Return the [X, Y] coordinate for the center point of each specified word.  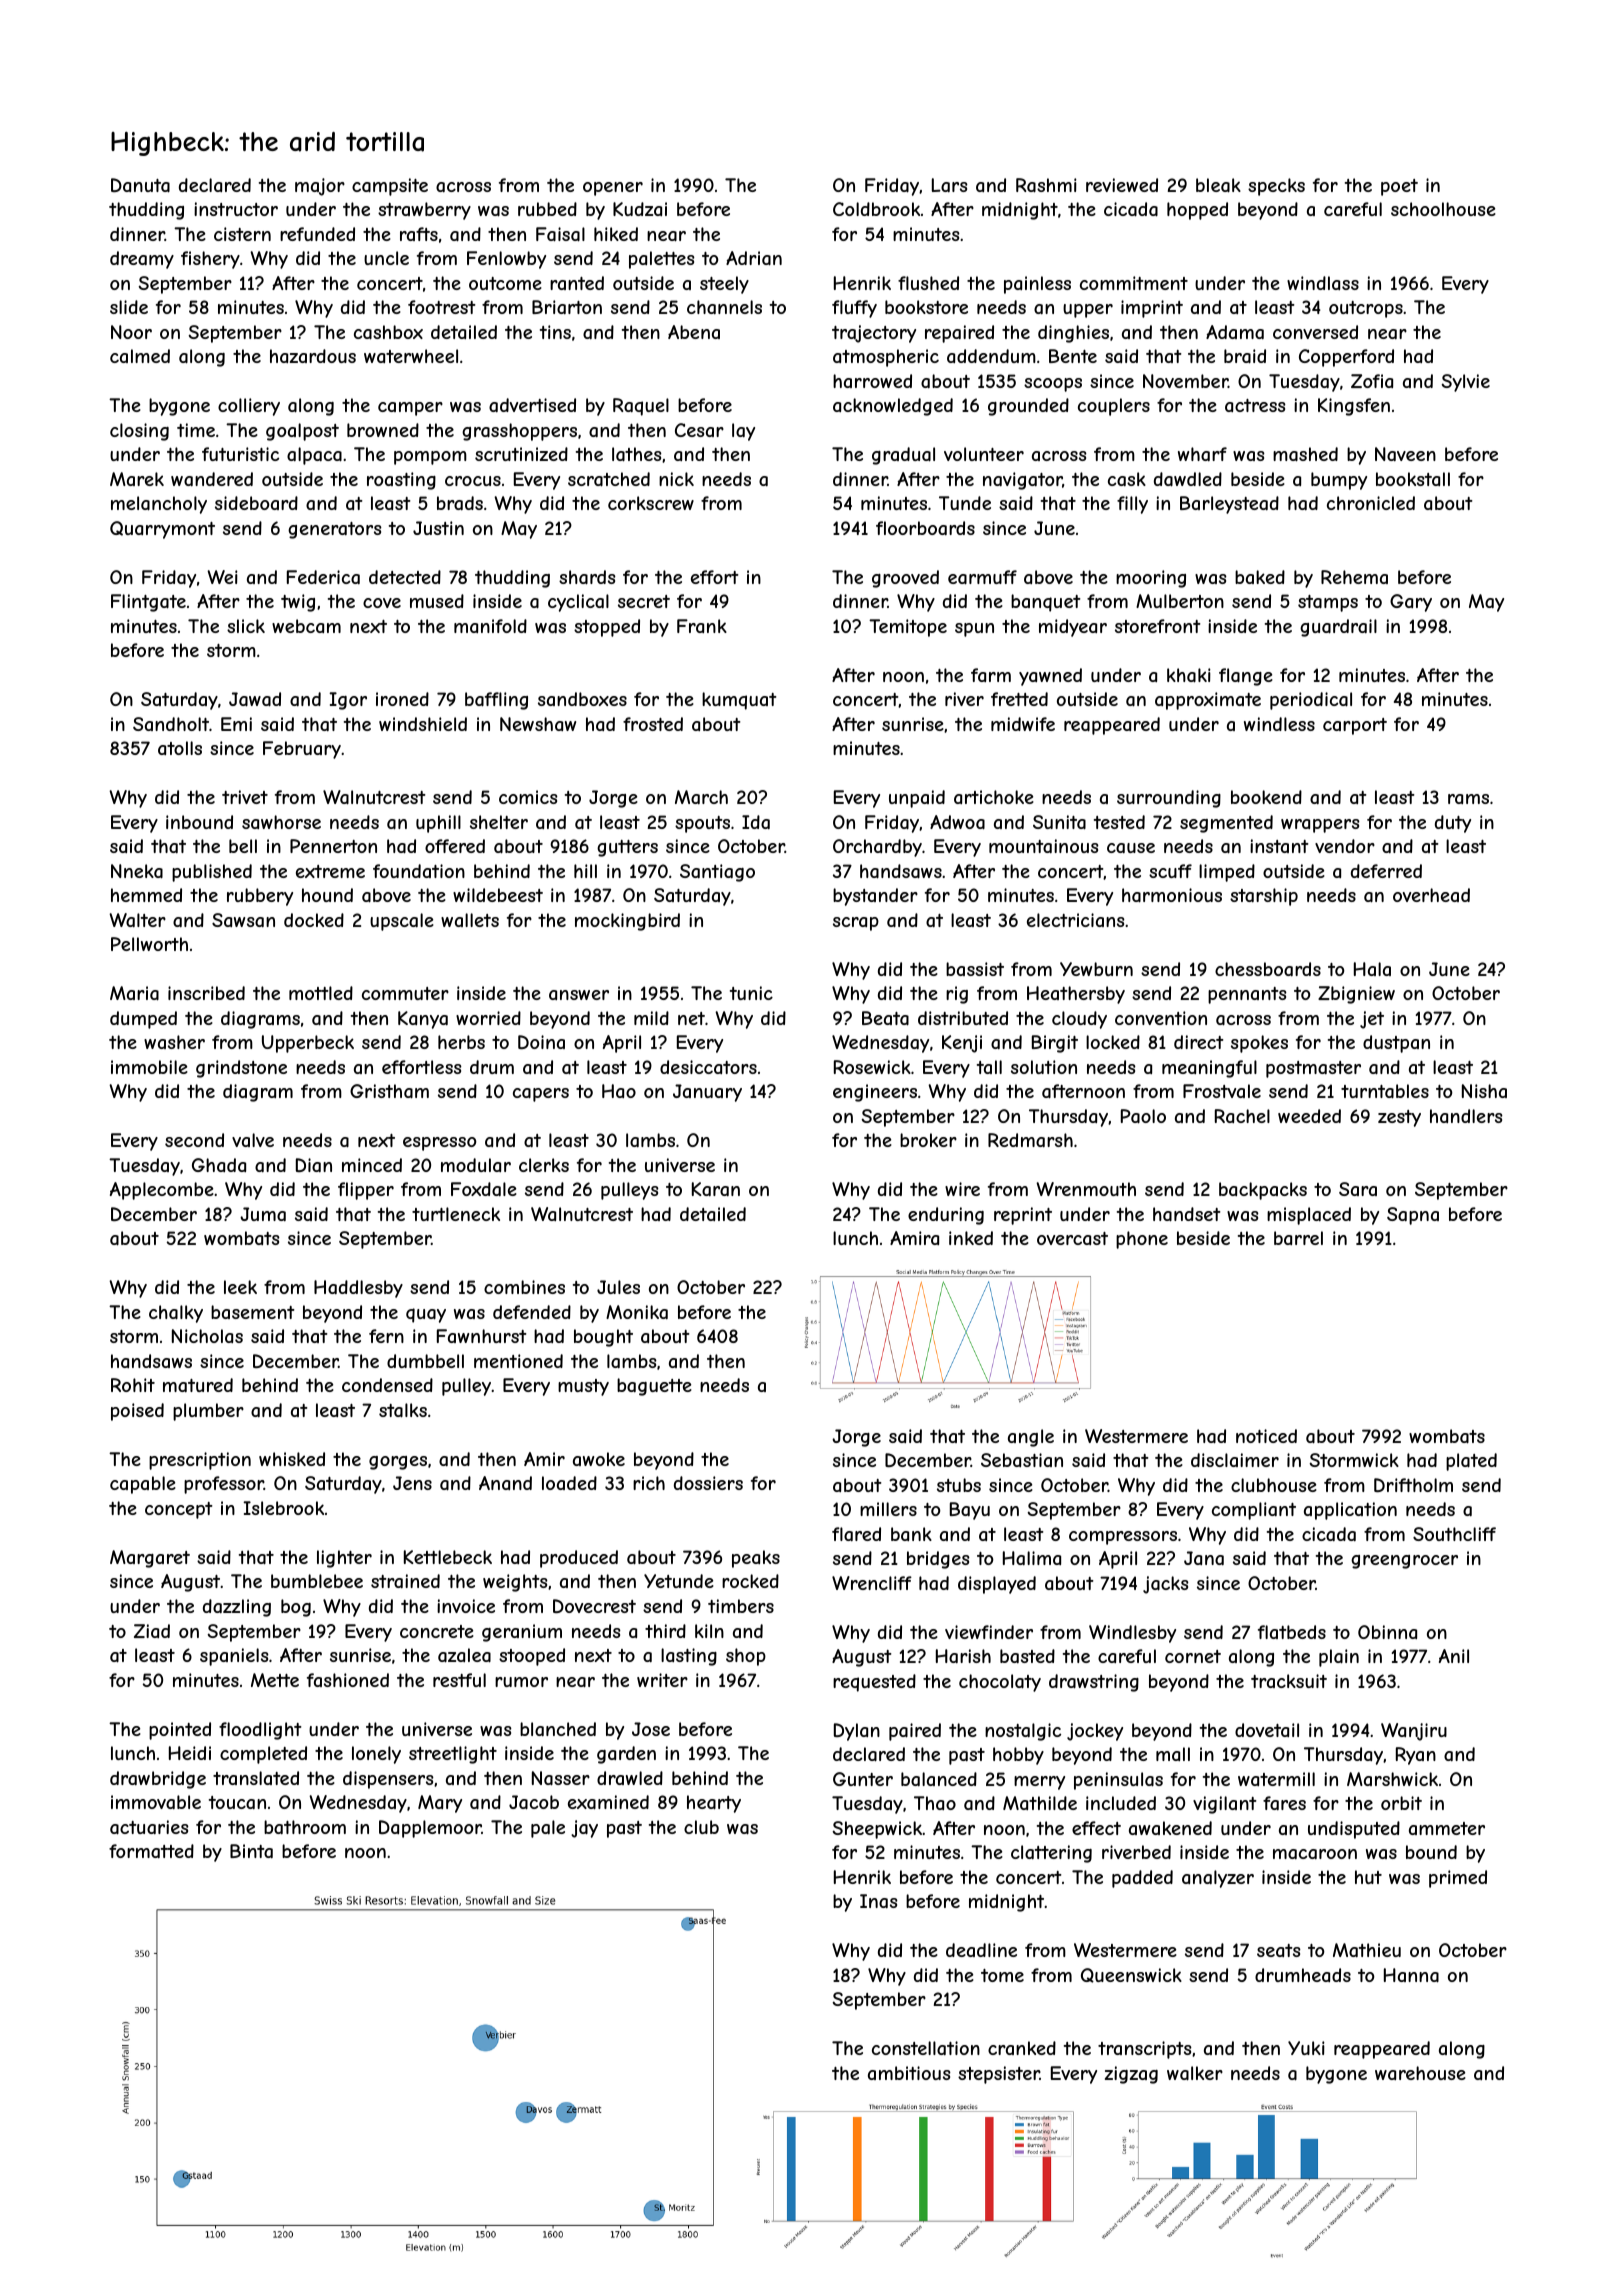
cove [382, 603]
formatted [151, 1851]
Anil [1454, 1656]
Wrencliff [872, 1583]
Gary [1411, 603]
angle [1031, 1438]
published [212, 873]
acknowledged [893, 407]
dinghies [1073, 334]
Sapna [1413, 1216]
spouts [702, 824]
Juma [263, 1214]
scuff [1170, 871]
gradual [903, 456]
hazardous [313, 356]
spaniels [234, 1657]
